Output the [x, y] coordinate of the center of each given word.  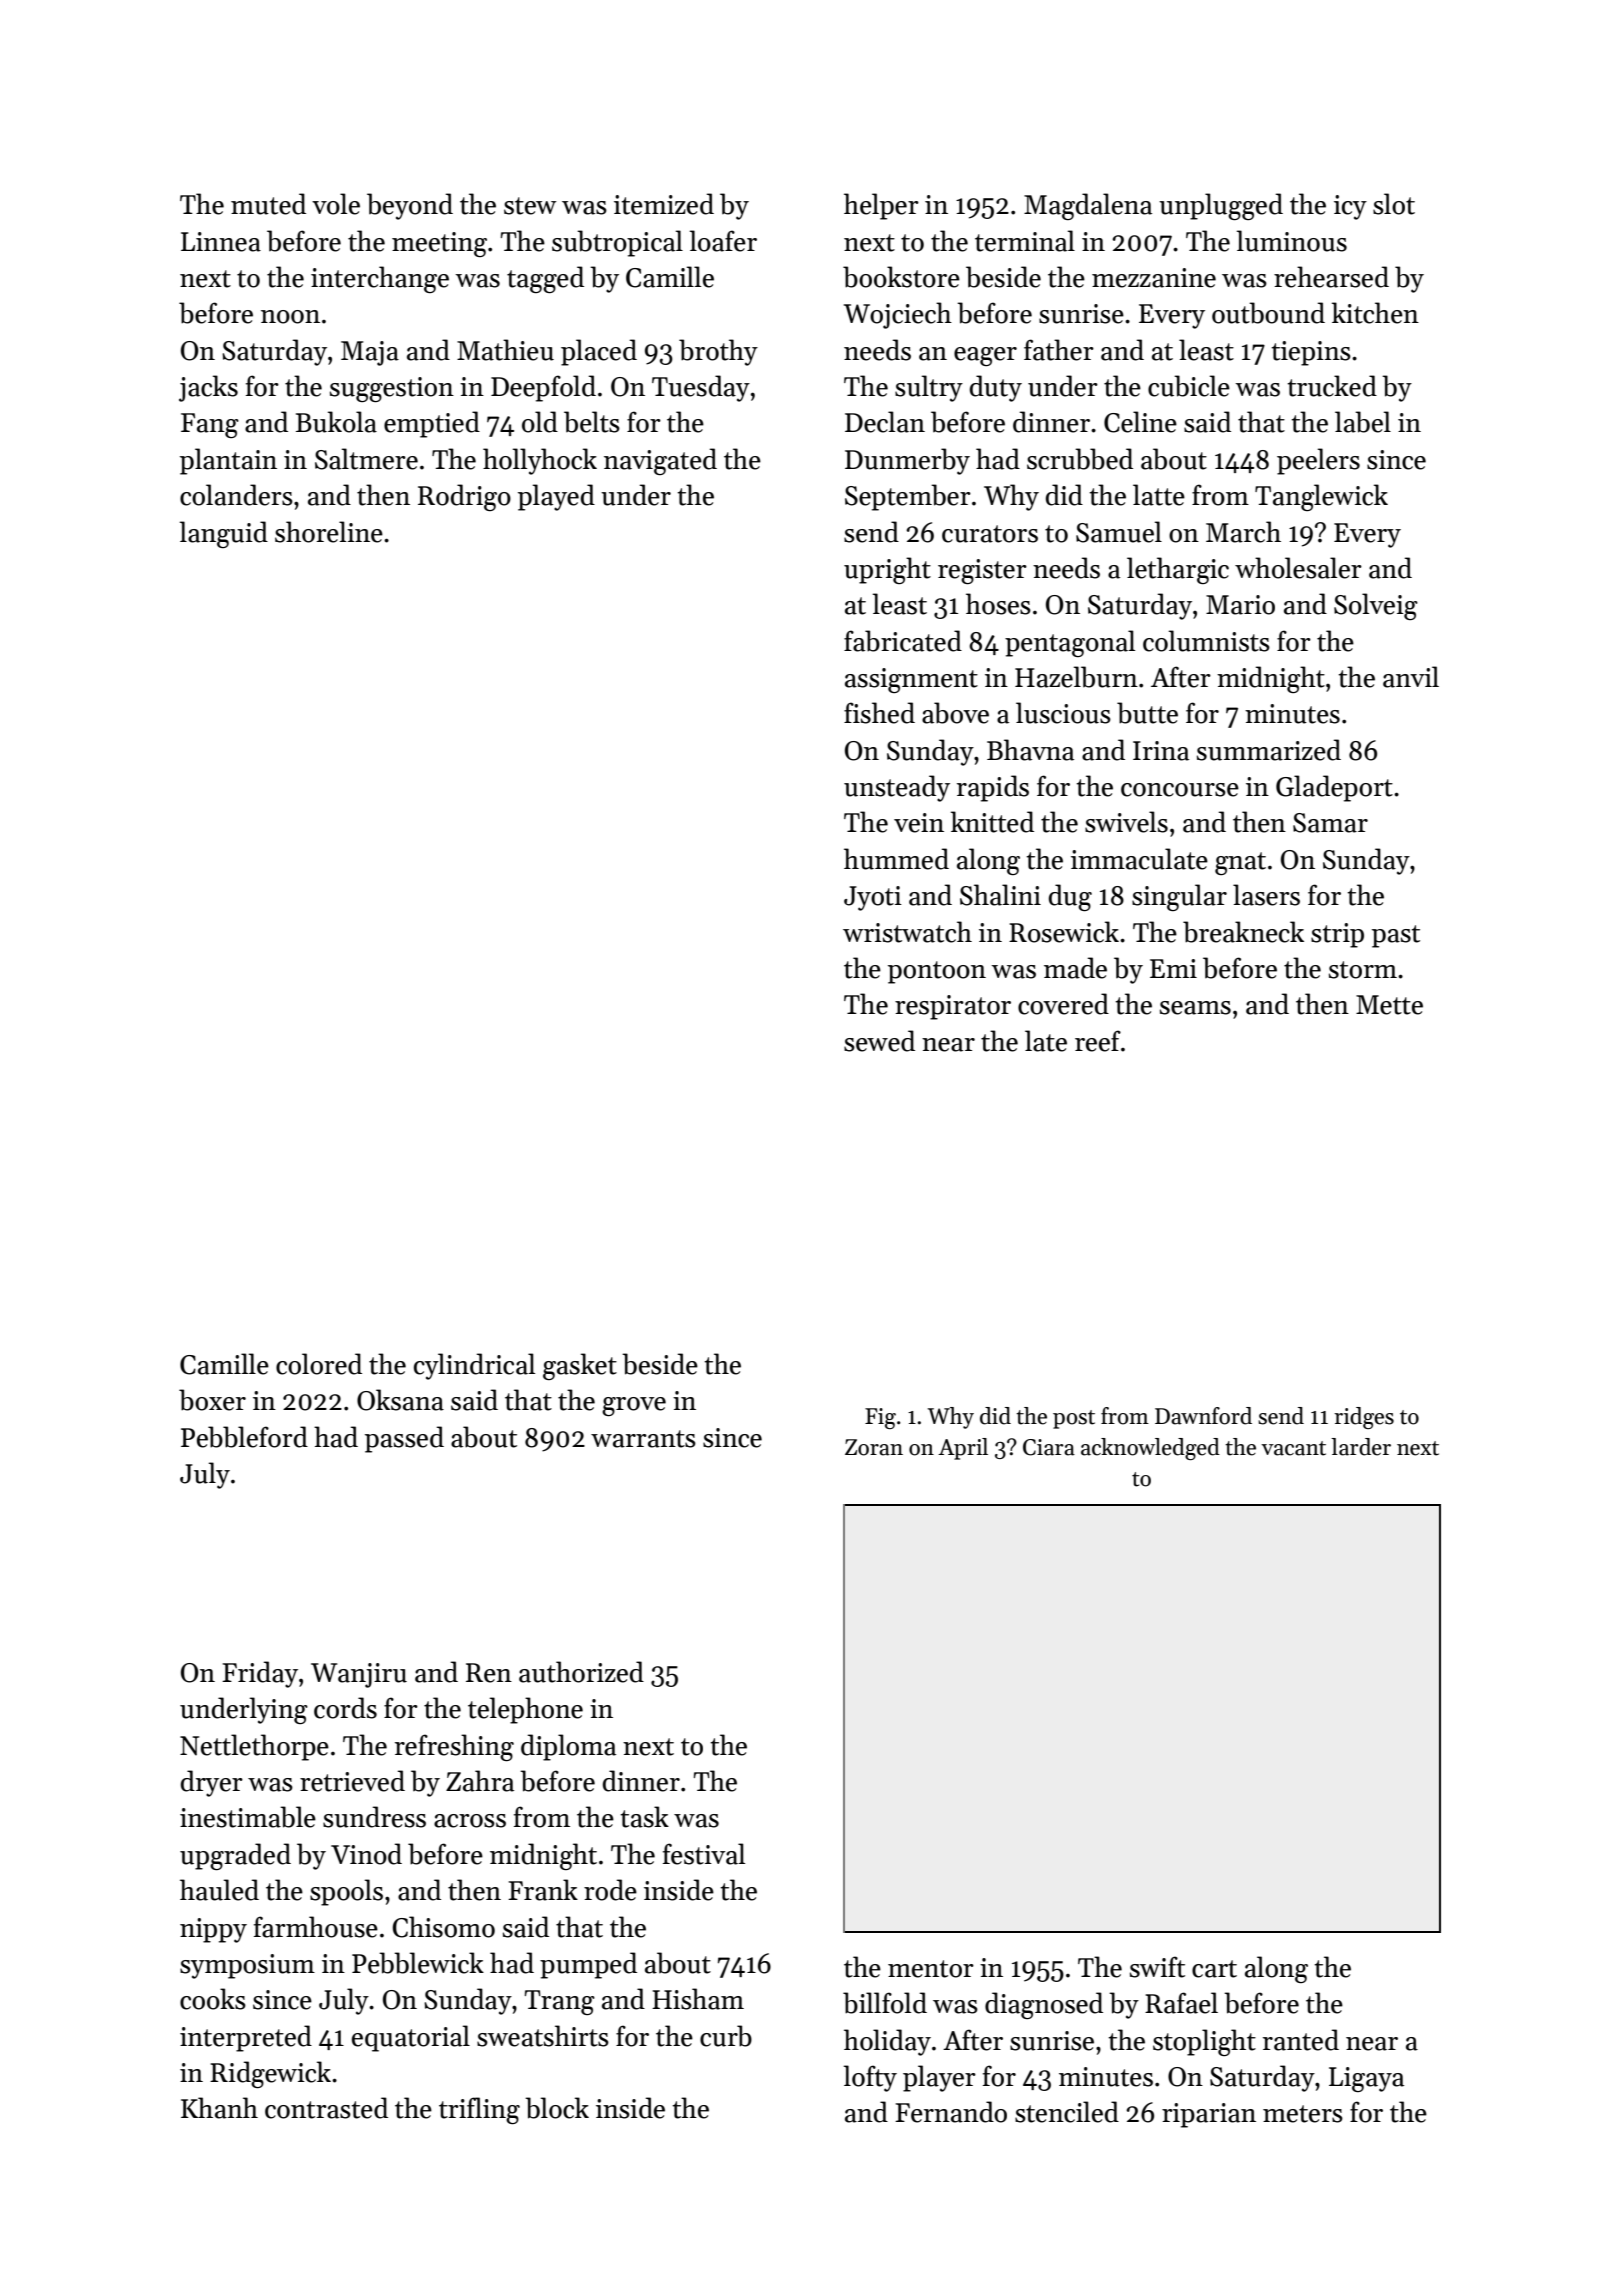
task [644, 1817]
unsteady [897, 788]
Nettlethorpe [254, 1747]
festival [704, 1854]
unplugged [1221, 206]
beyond [410, 206]
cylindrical [474, 1366]
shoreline [329, 532]
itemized [664, 204]
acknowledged [1150, 1449]
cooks [213, 1999]
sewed [879, 1041]
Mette [1389, 1005]
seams [1195, 1008]
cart [1214, 1969]
